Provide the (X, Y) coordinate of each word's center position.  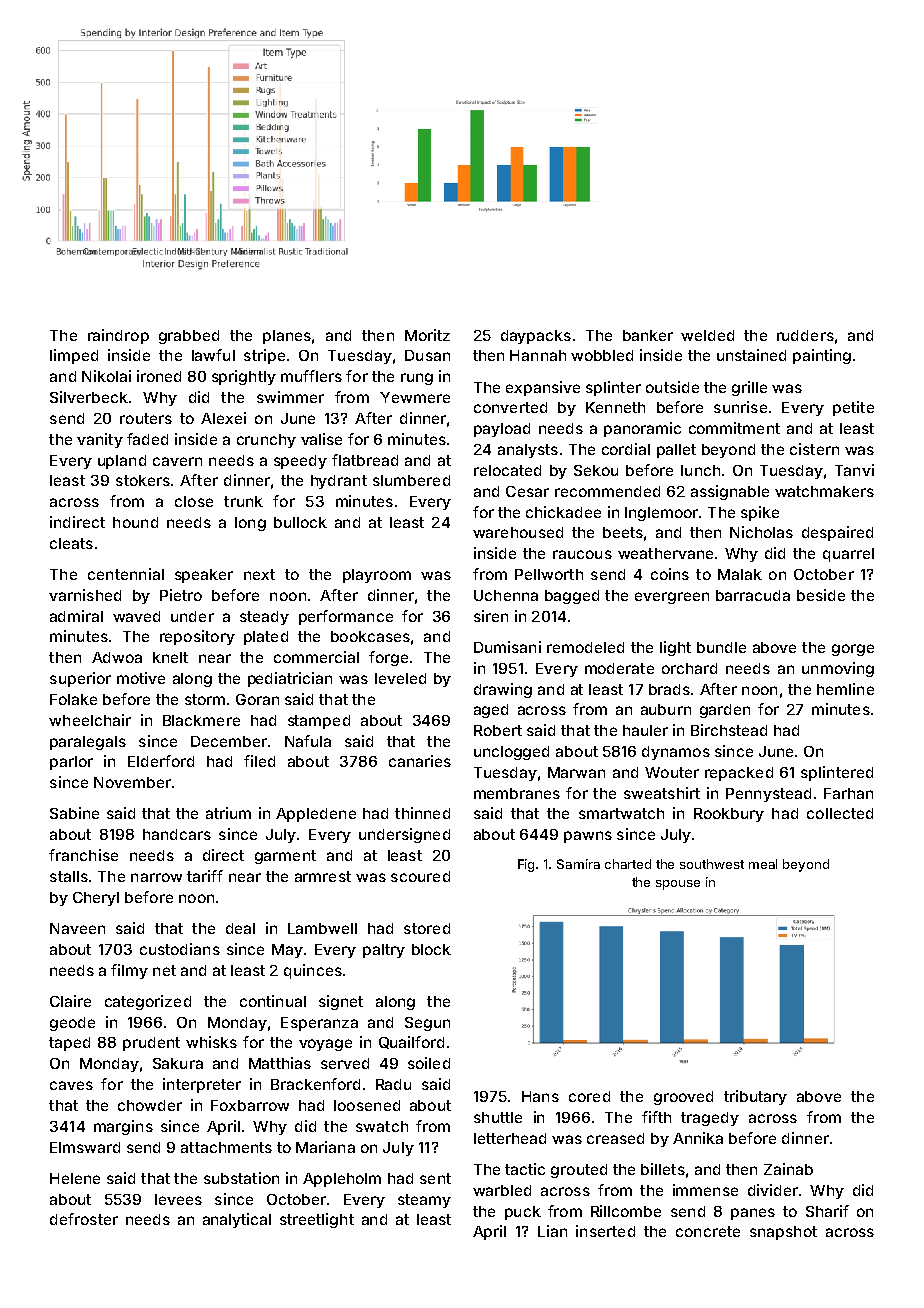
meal (763, 864)
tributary (755, 1097)
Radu (393, 1084)
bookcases (370, 636)
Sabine (74, 813)
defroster (84, 1219)
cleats (71, 543)
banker (648, 335)
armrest (323, 876)
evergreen (672, 598)
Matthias (280, 1063)
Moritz (427, 335)
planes (287, 337)
